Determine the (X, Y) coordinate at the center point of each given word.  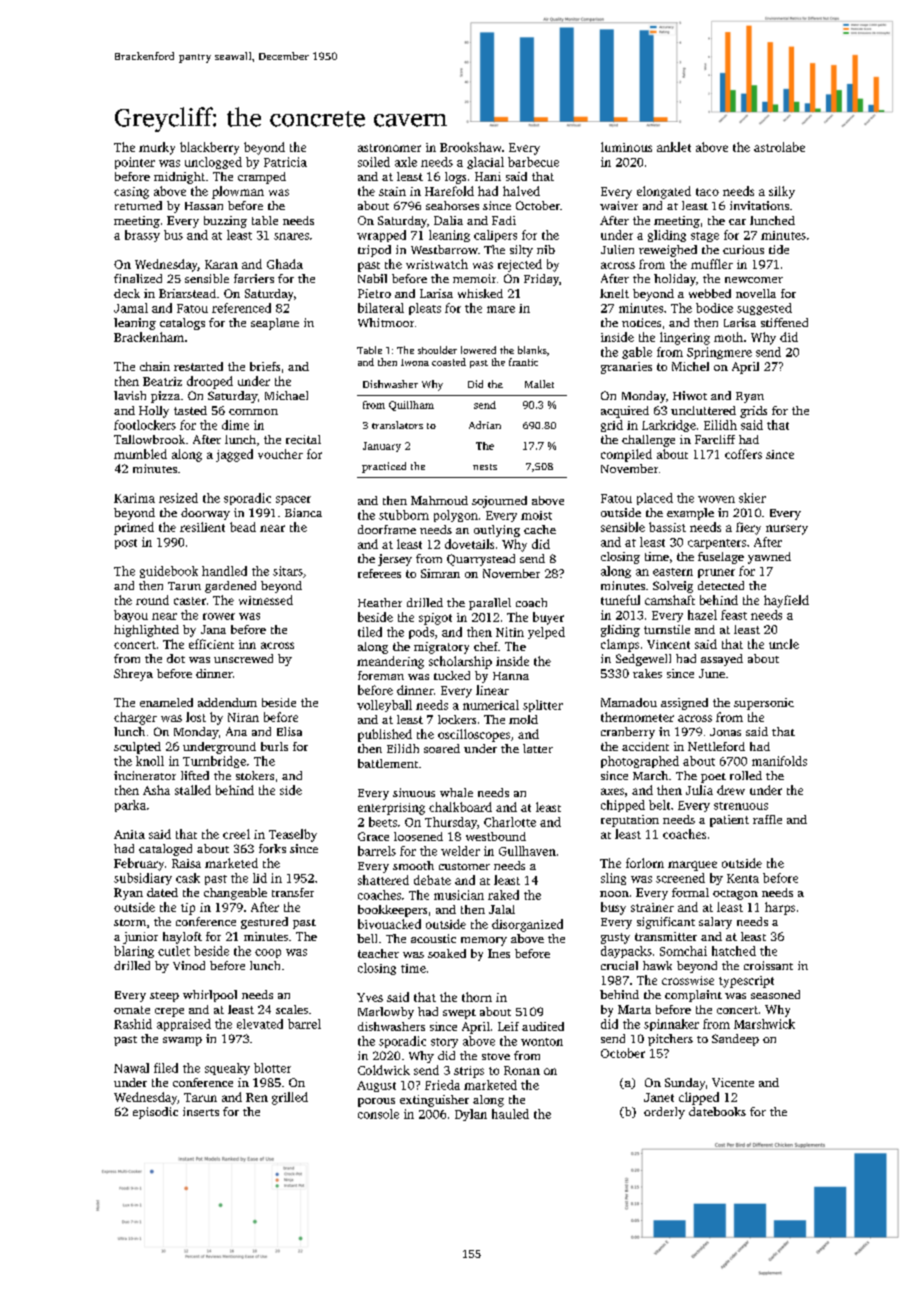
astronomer (389, 148)
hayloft (182, 938)
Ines (499, 953)
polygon (456, 516)
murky (157, 148)
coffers (743, 454)
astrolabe (779, 147)
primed (134, 528)
